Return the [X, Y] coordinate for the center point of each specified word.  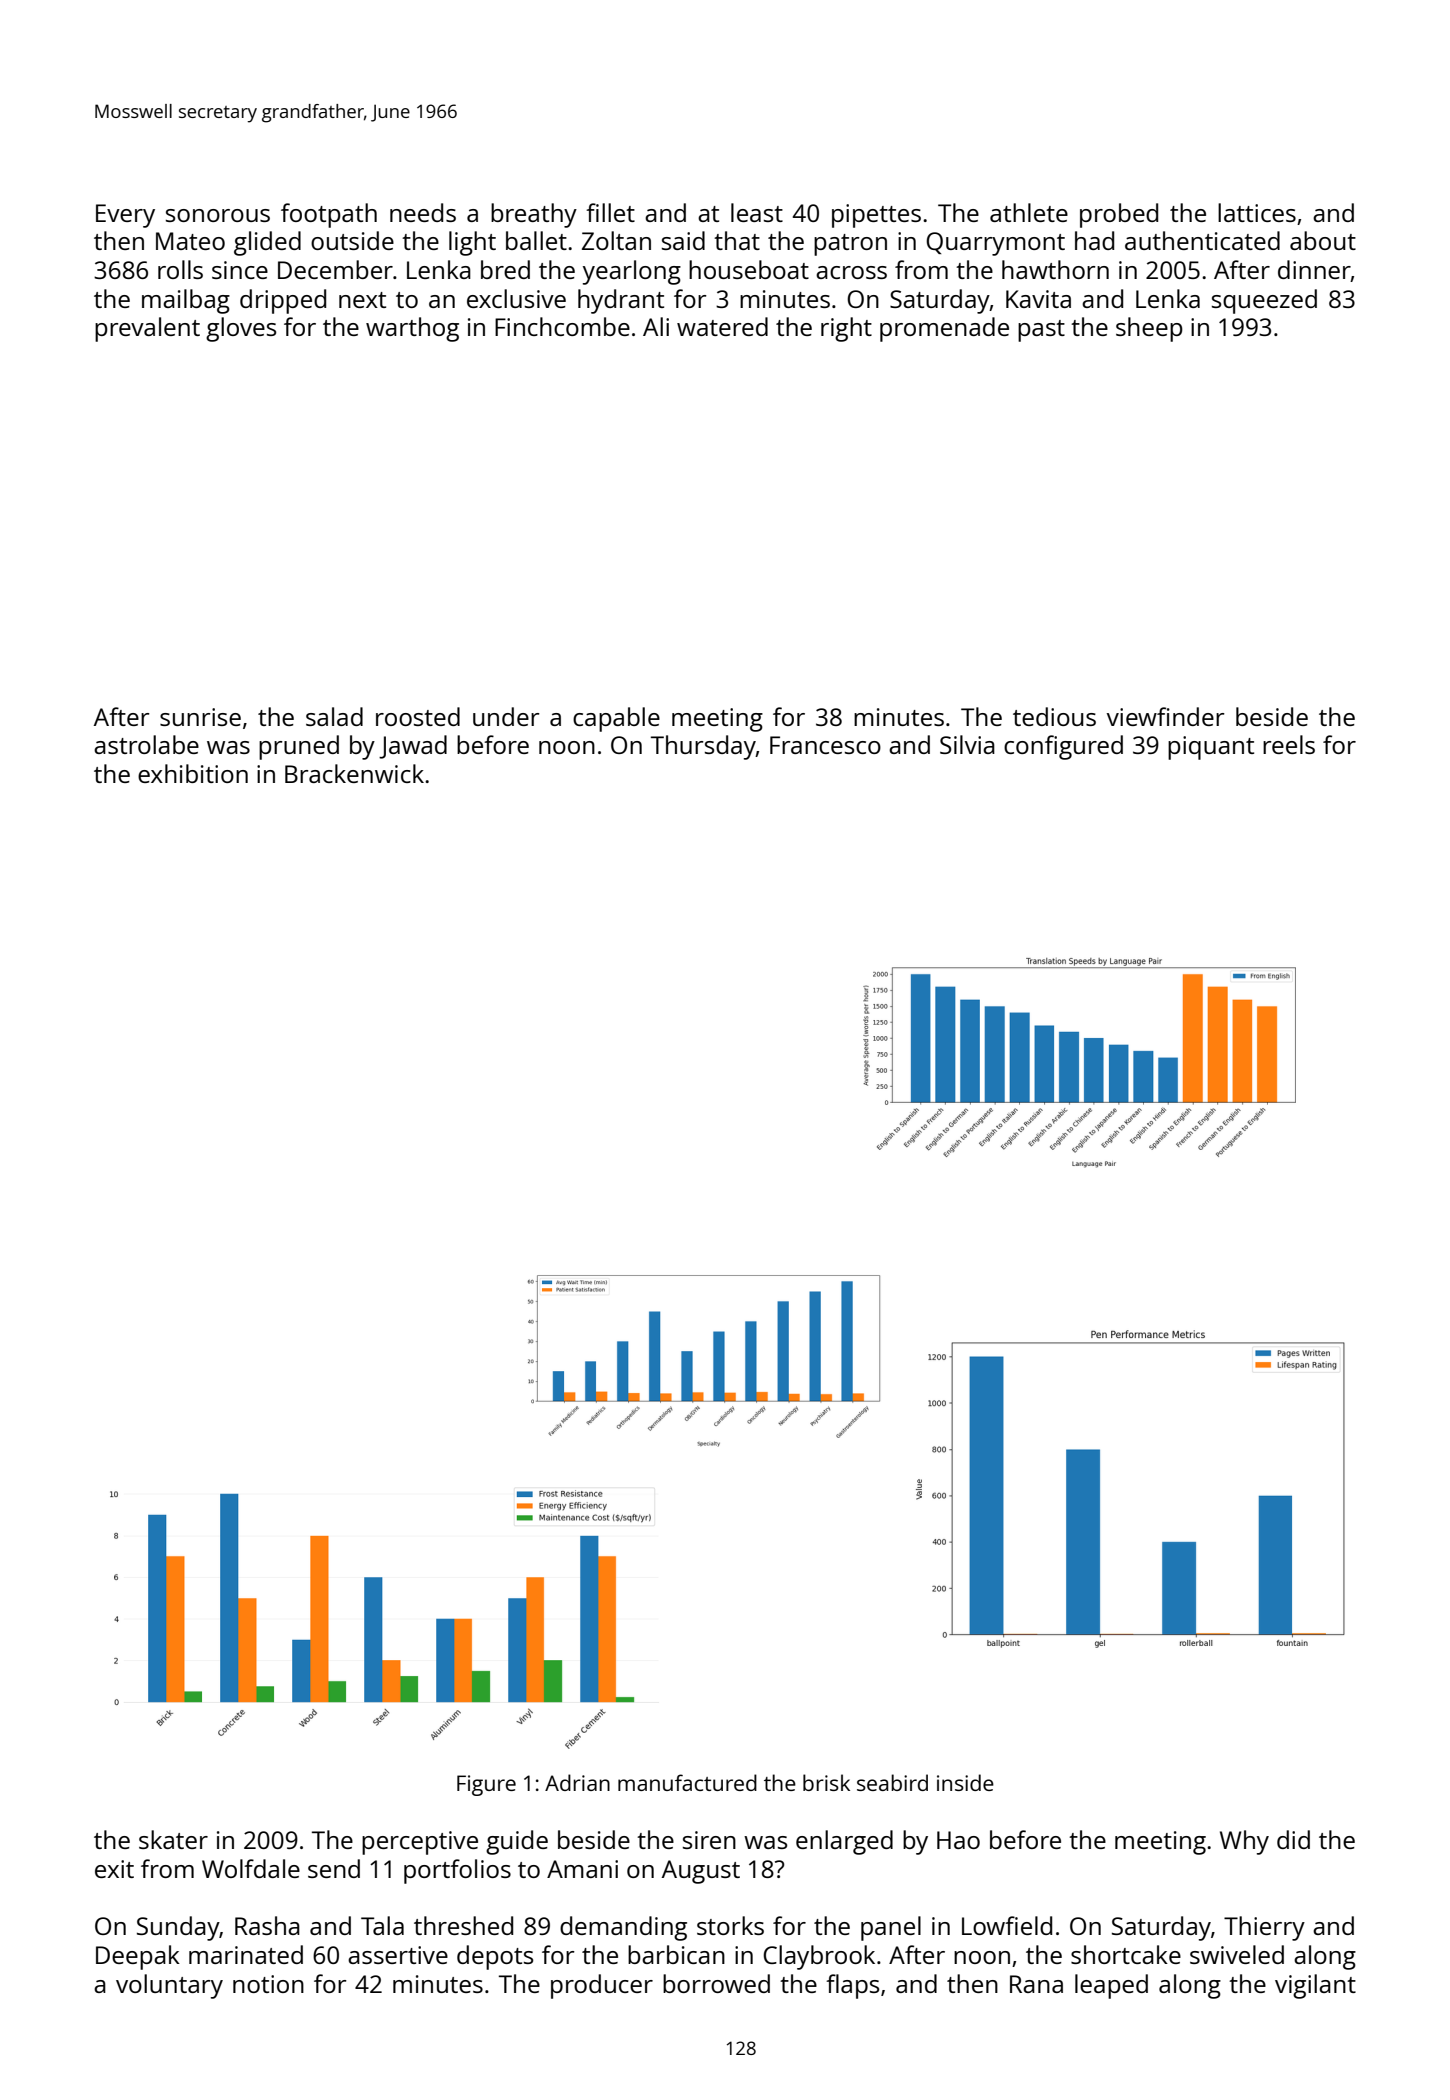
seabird [892, 1782]
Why [1244, 1842]
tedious [1054, 716]
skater [173, 1839]
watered [722, 326]
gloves [241, 329]
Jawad [413, 747]
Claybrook [819, 1957]
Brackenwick [354, 773]
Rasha [267, 1925]
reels [1289, 744]
